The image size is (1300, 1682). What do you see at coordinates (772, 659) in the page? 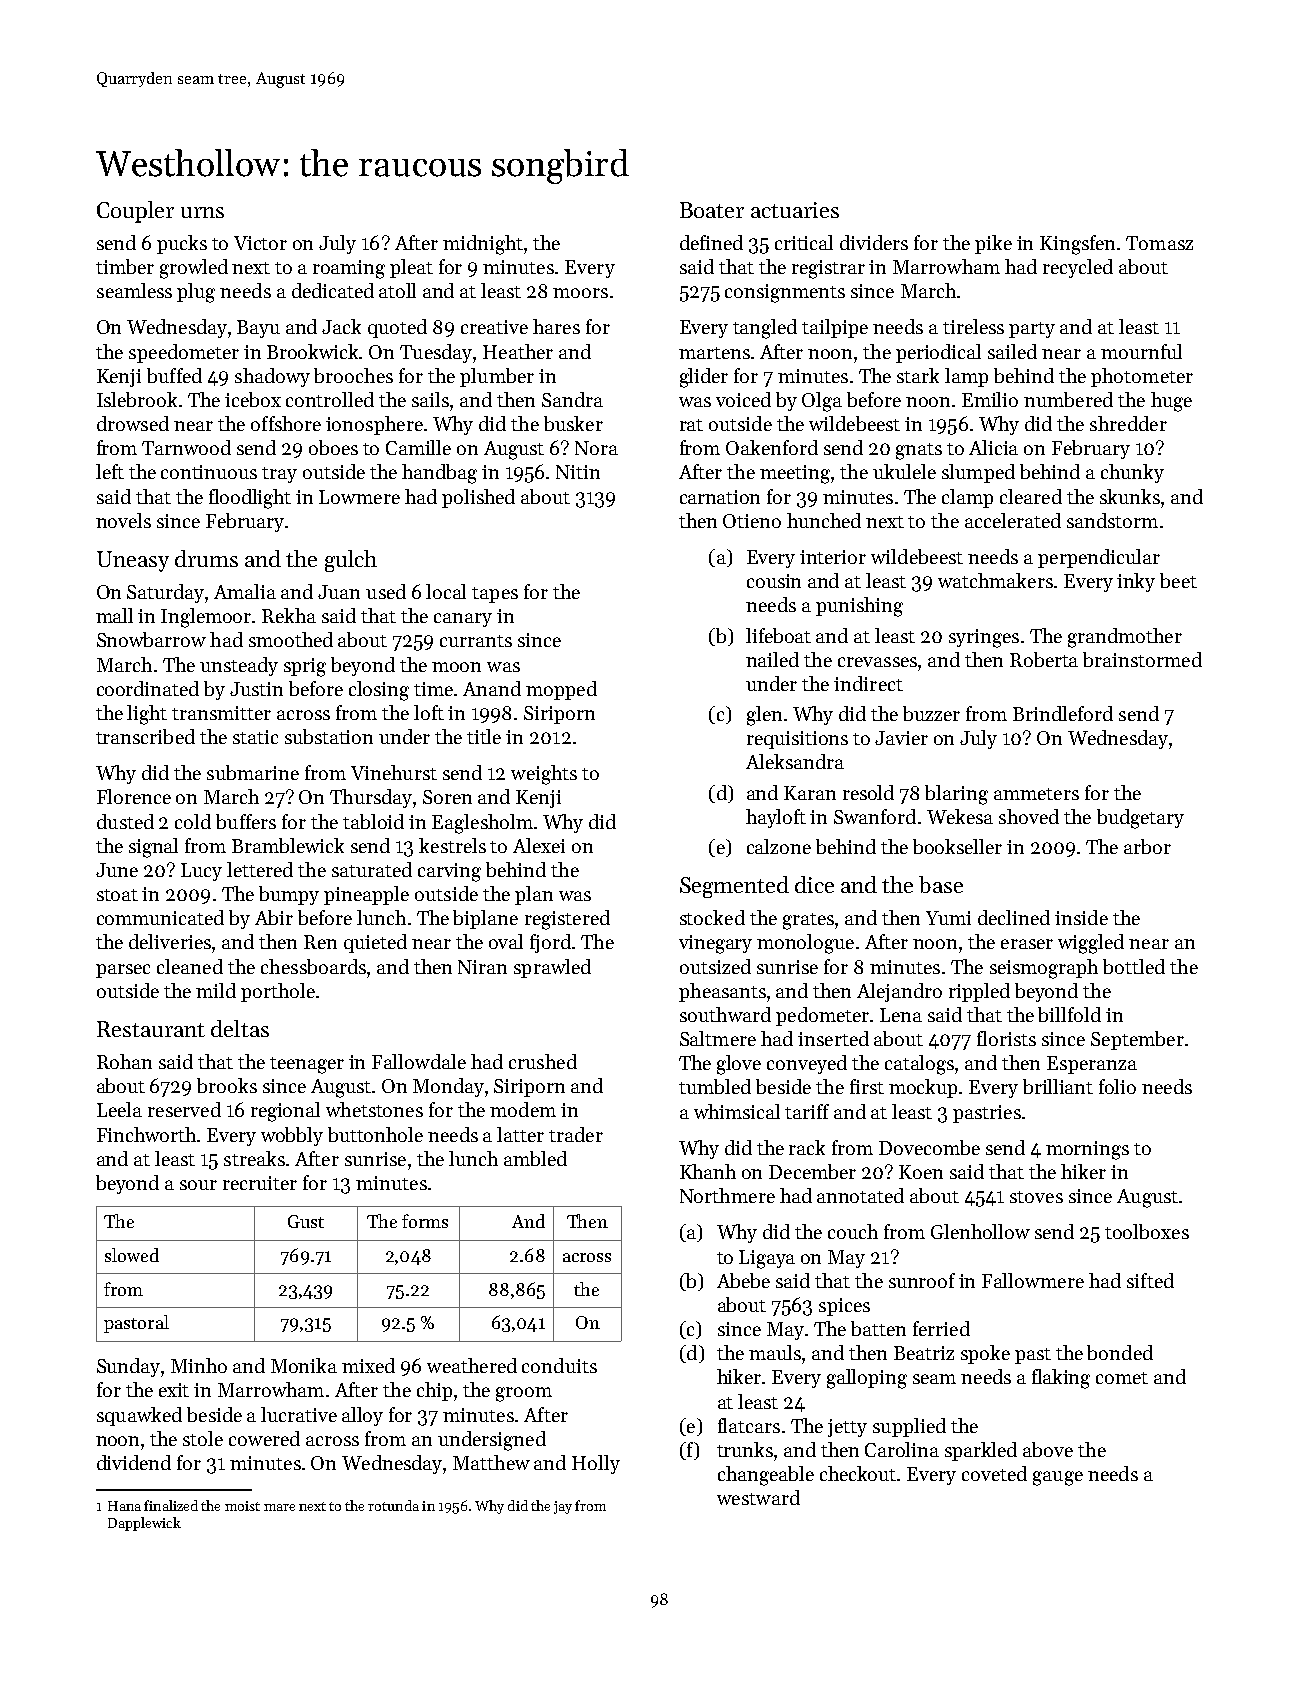
I see `nailed` at bounding box center [772, 659].
